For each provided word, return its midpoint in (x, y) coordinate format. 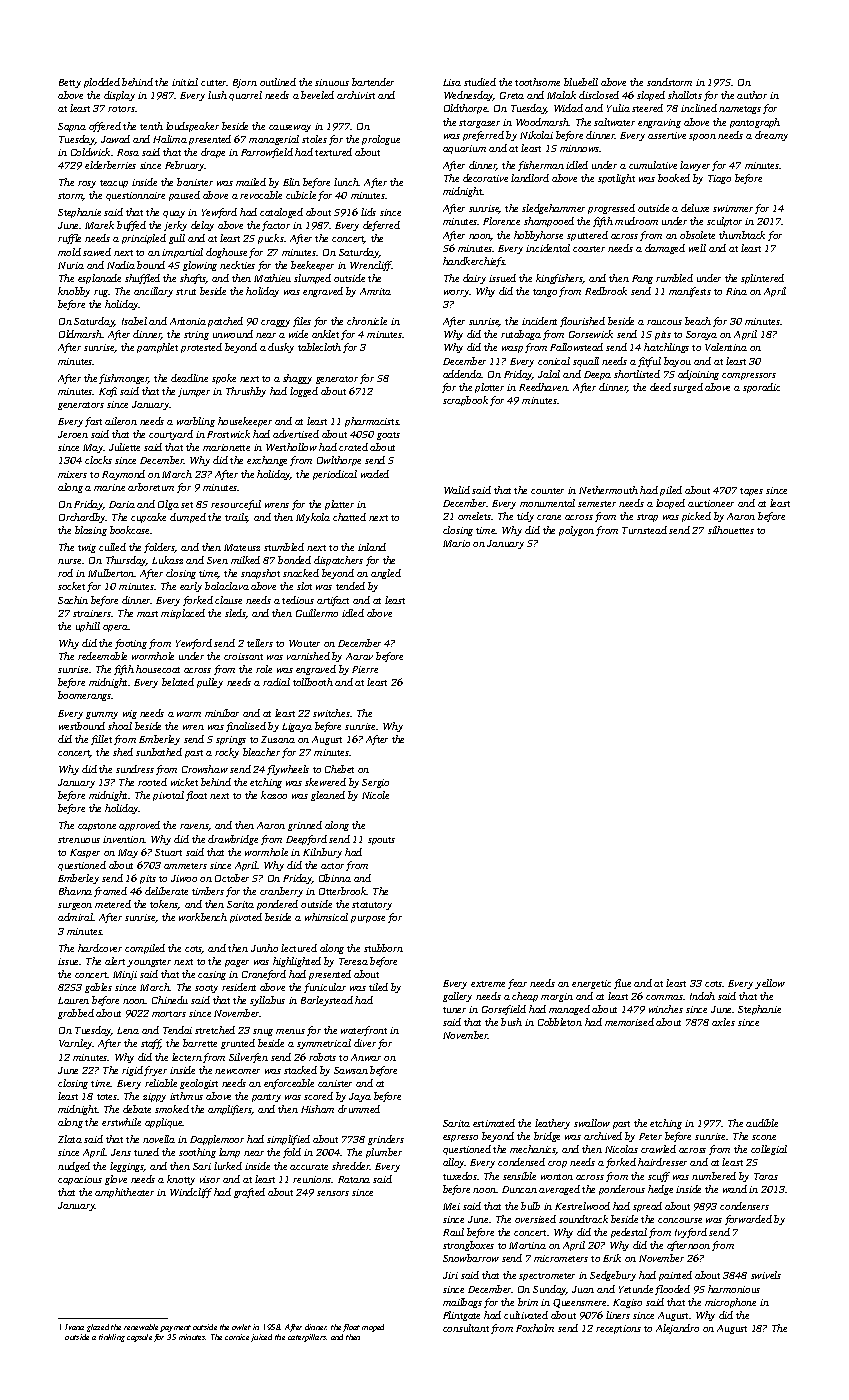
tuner (454, 1010)
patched (225, 322)
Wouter (304, 643)
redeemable (102, 656)
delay (202, 226)
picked (696, 517)
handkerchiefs (474, 262)
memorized (629, 1022)
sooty (206, 989)
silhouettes (731, 530)
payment (175, 1328)
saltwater (614, 122)
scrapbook (465, 401)
